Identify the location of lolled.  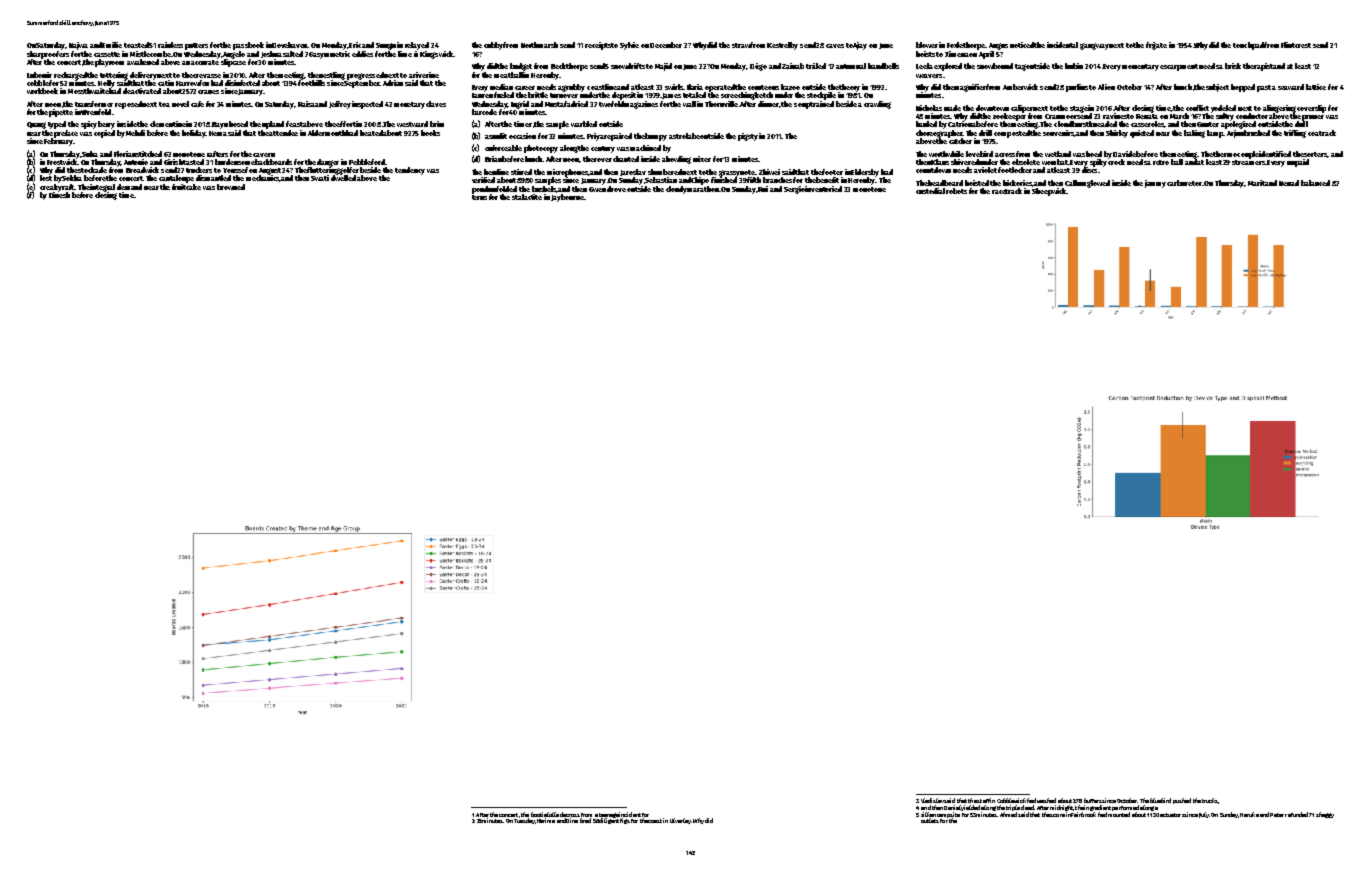
(555, 814).
